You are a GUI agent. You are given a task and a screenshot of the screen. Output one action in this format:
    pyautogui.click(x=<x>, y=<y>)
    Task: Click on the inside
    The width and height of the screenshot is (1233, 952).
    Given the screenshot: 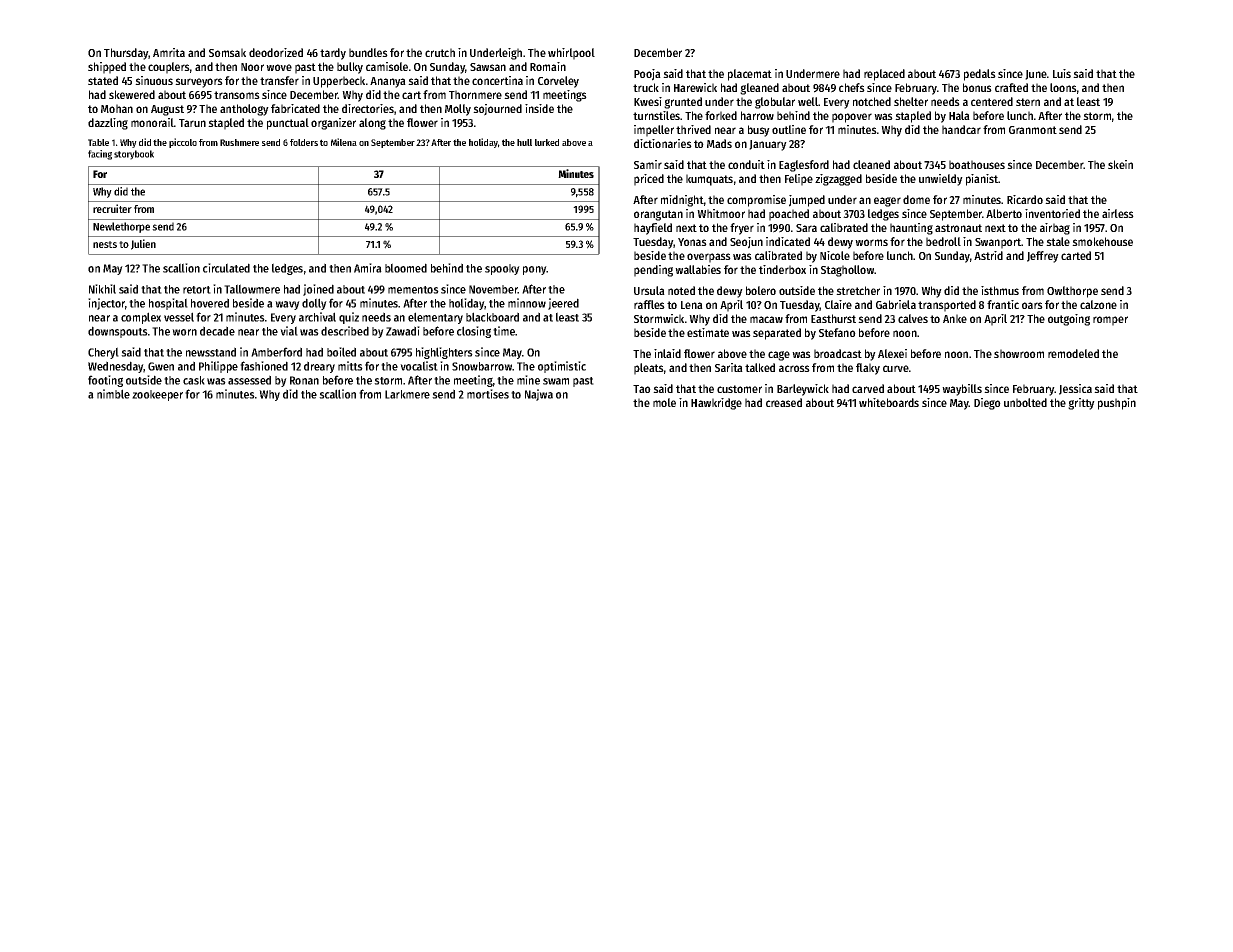 What is the action you would take?
    pyautogui.click(x=539, y=108)
